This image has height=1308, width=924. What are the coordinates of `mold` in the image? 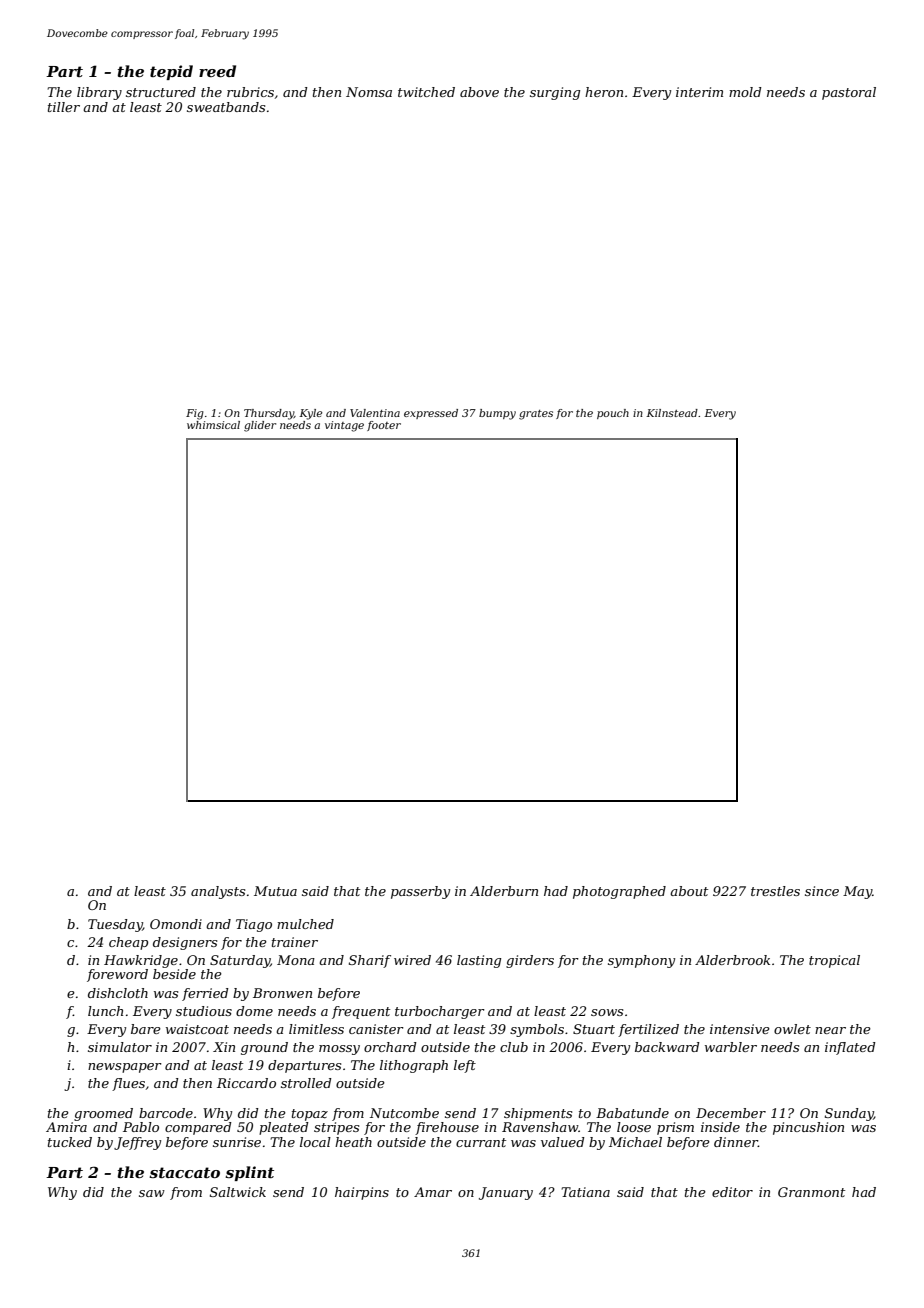 It's located at (745, 92).
